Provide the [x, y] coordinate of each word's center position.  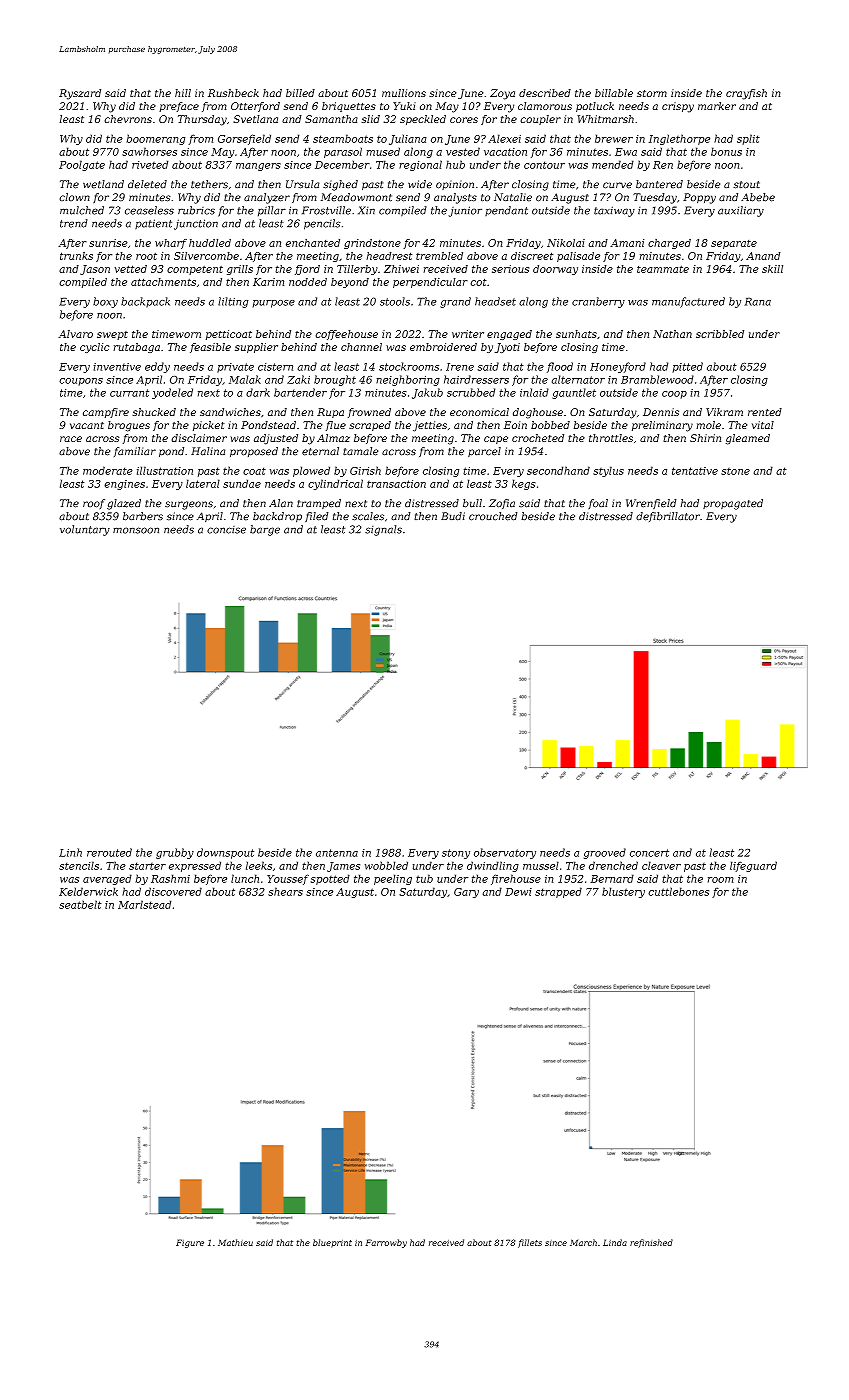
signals [383, 530]
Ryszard [80, 94]
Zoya [502, 94]
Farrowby [386, 1243]
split [748, 139]
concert [649, 853]
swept [112, 335]
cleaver [661, 865]
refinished [651, 1243]
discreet [532, 256]
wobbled [386, 865]
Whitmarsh [605, 119]
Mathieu [235, 1242]
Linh [70, 852]
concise [226, 530]
